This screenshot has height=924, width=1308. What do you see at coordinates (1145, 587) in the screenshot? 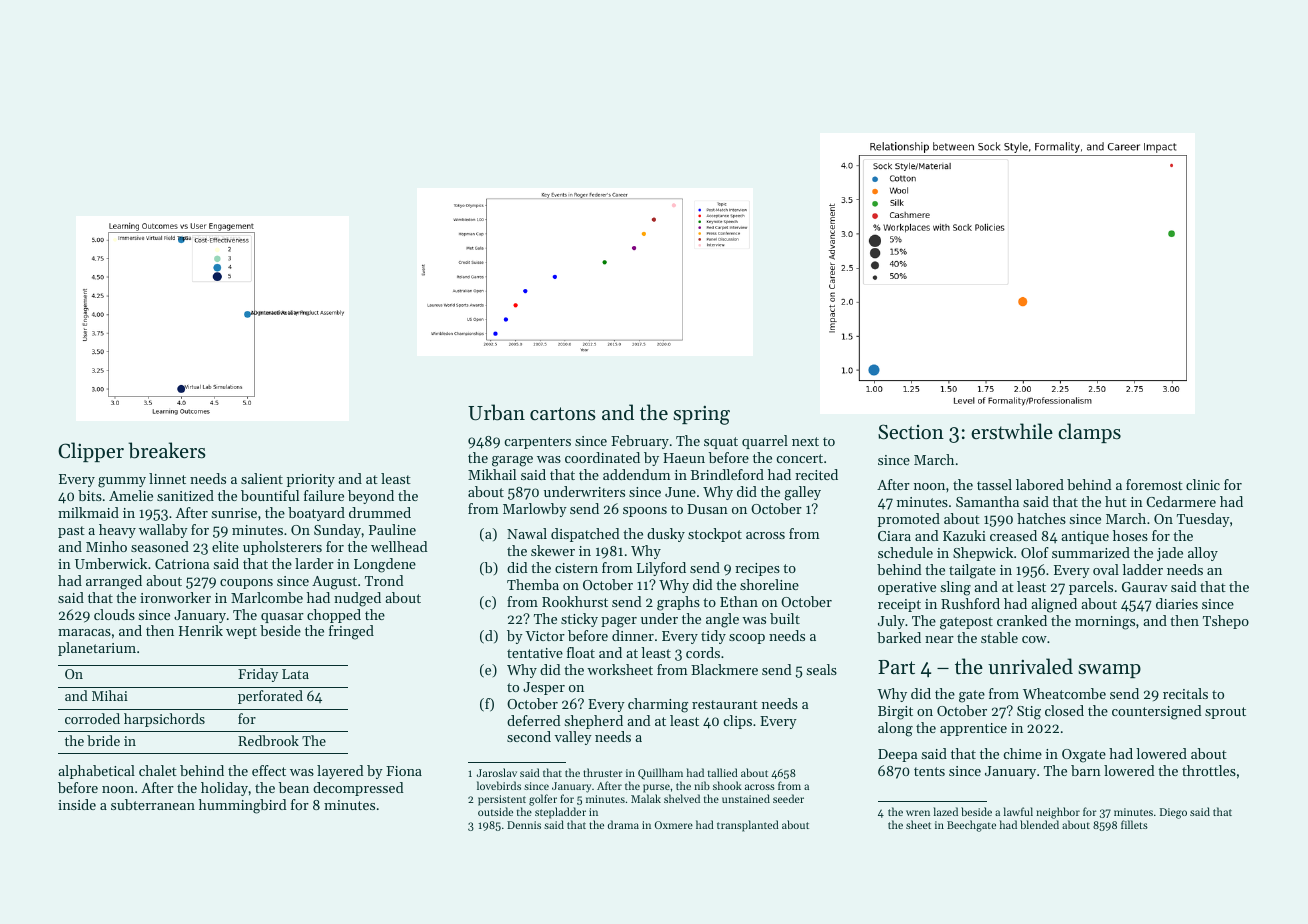
I see `Gaurav` at bounding box center [1145, 587].
